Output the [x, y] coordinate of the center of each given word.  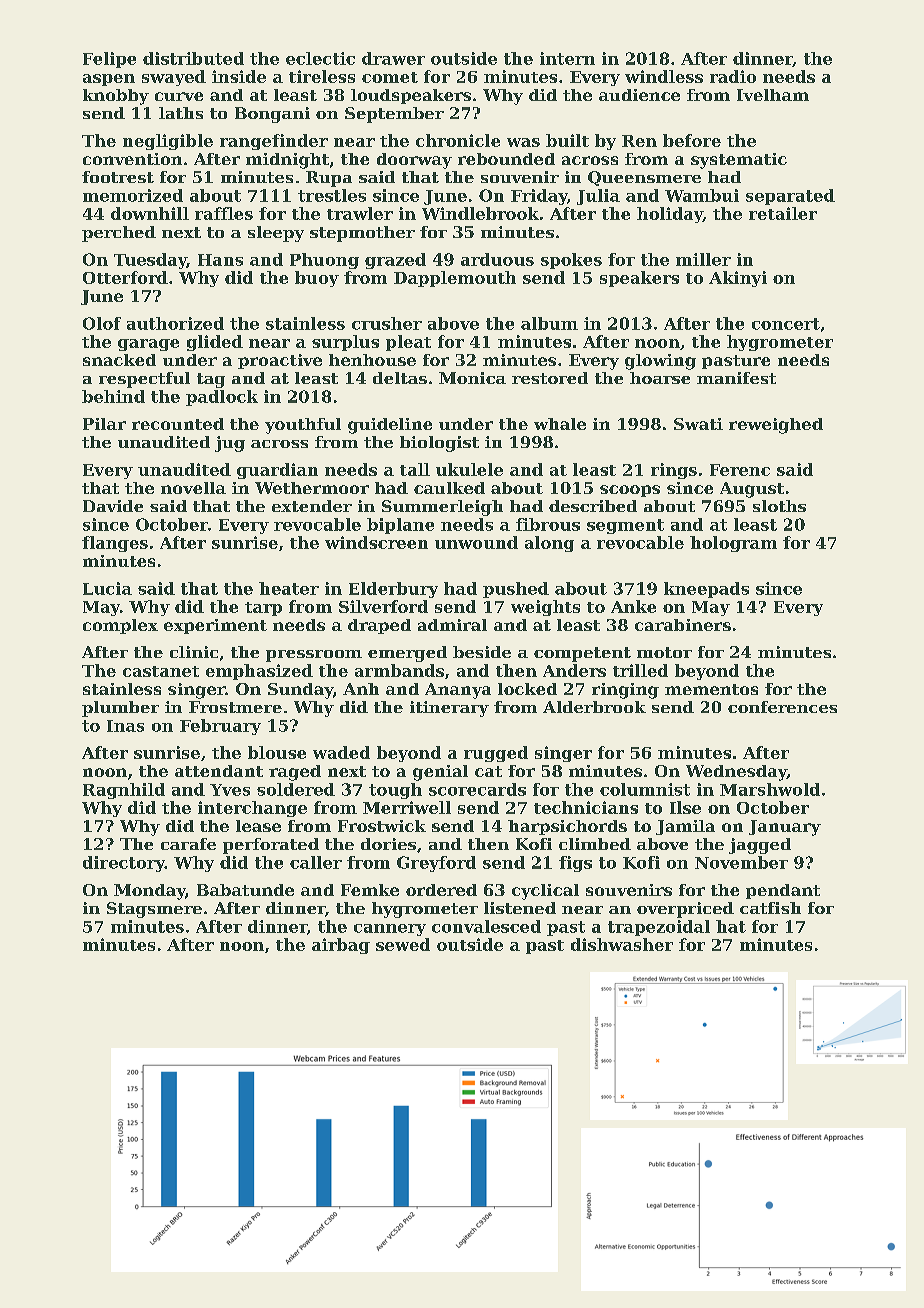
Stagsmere [154, 910]
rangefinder [274, 142]
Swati [698, 424]
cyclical [545, 892]
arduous [497, 259]
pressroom [314, 656]
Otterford [125, 277]
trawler [360, 213]
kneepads [706, 590]
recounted [178, 424]
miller [703, 259]
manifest [736, 378]
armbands [399, 670]
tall [415, 469]
